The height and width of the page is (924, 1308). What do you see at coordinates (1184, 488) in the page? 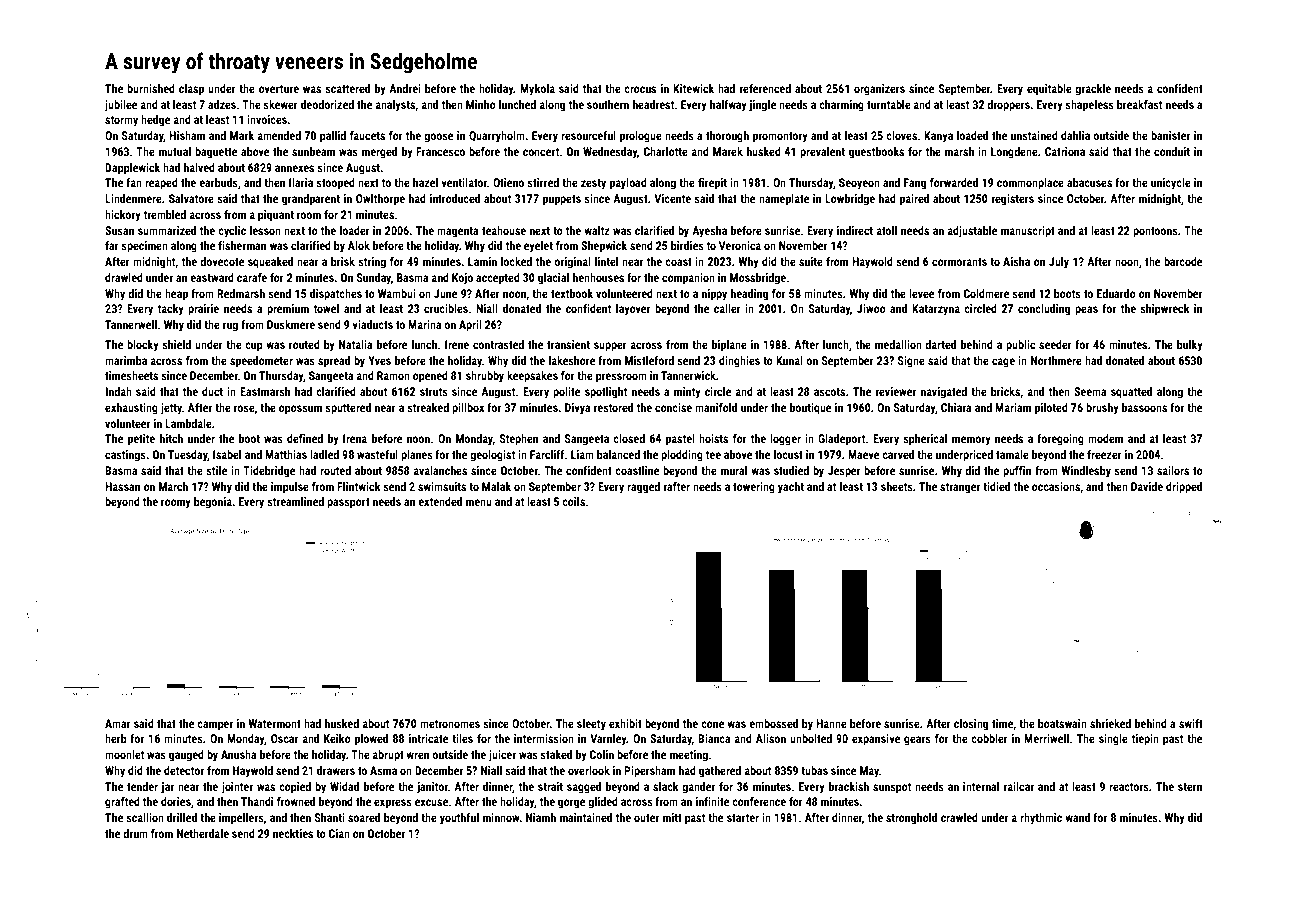
I see `dripped` at bounding box center [1184, 488].
